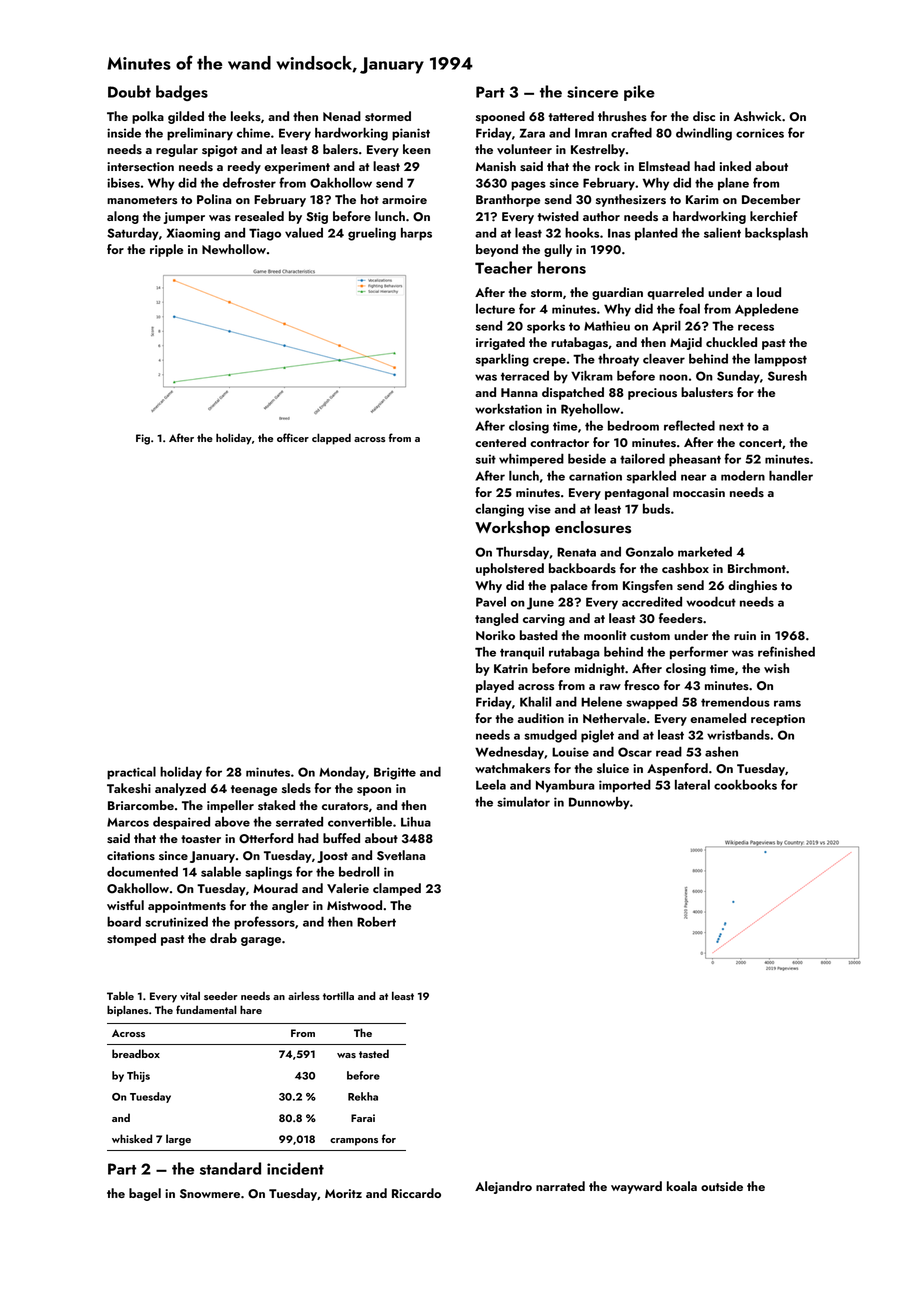 This document has width=924, height=1308. What do you see at coordinates (343, 1193) in the document?
I see `Moritz` at bounding box center [343, 1193].
